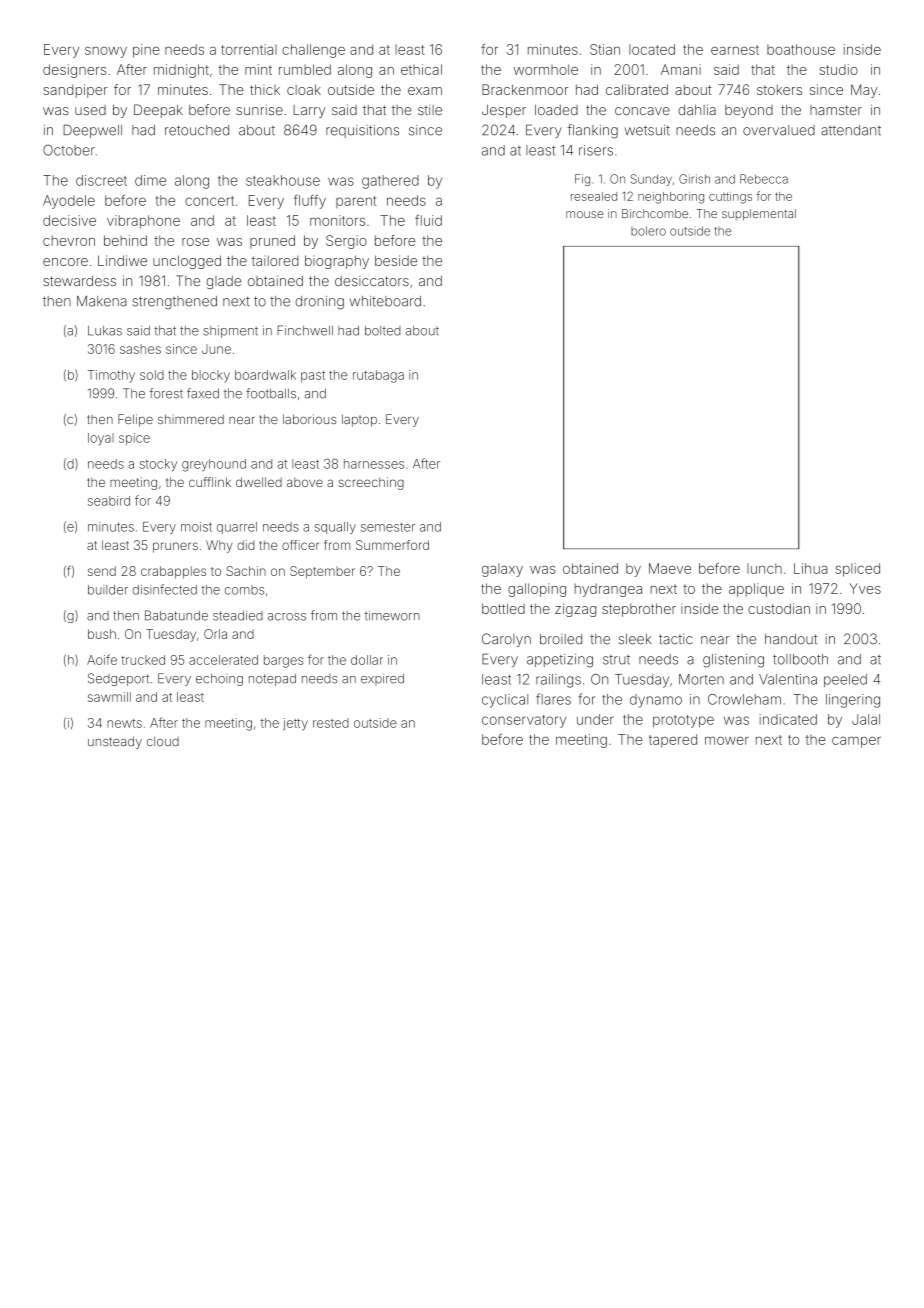  I want to click on retouched, so click(197, 130).
